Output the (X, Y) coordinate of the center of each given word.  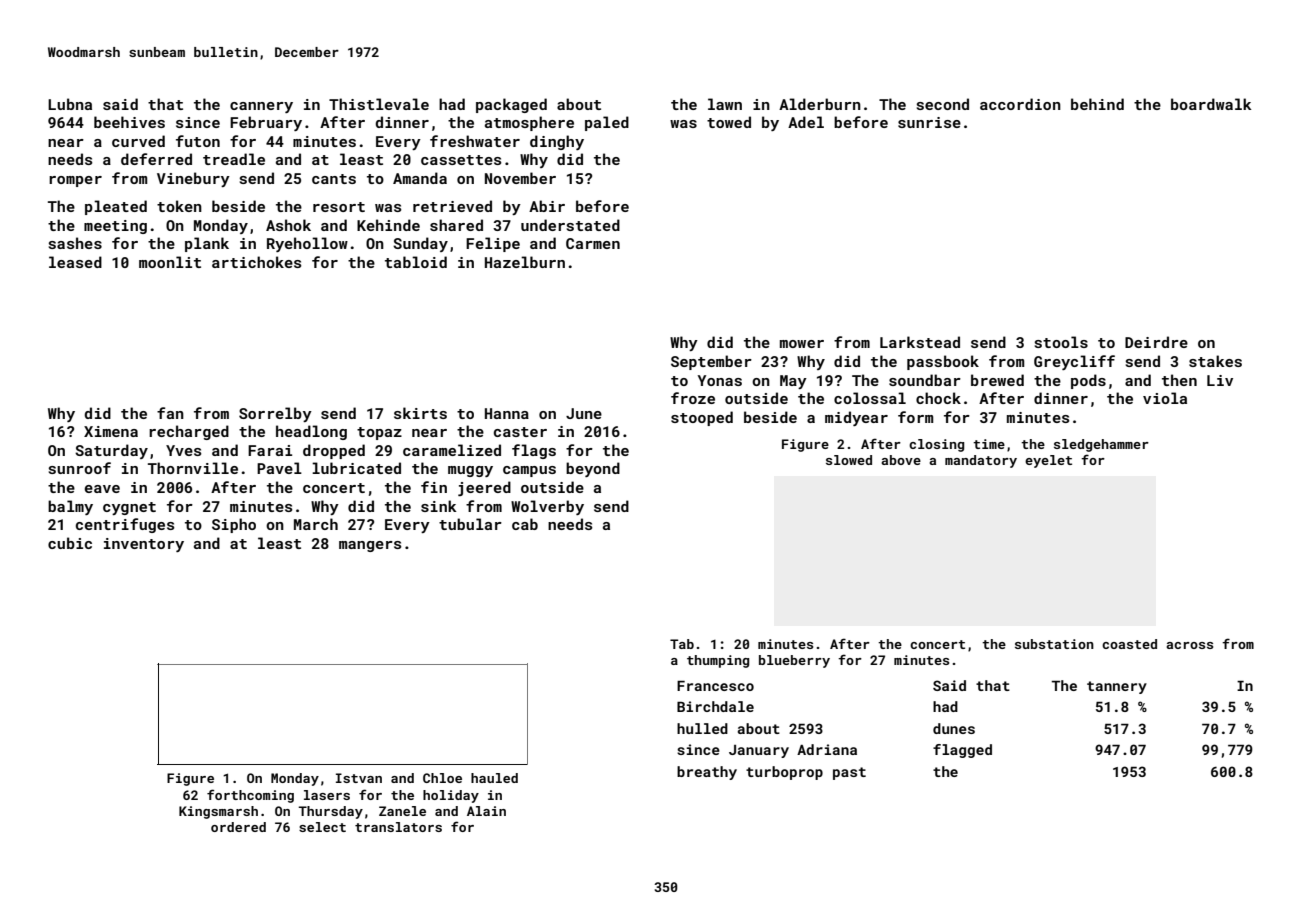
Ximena (111, 431)
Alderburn (820, 104)
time (989, 444)
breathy (707, 773)
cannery (261, 107)
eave (102, 489)
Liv (1220, 380)
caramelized (452, 450)
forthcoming (250, 796)
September (711, 362)
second (943, 104)
